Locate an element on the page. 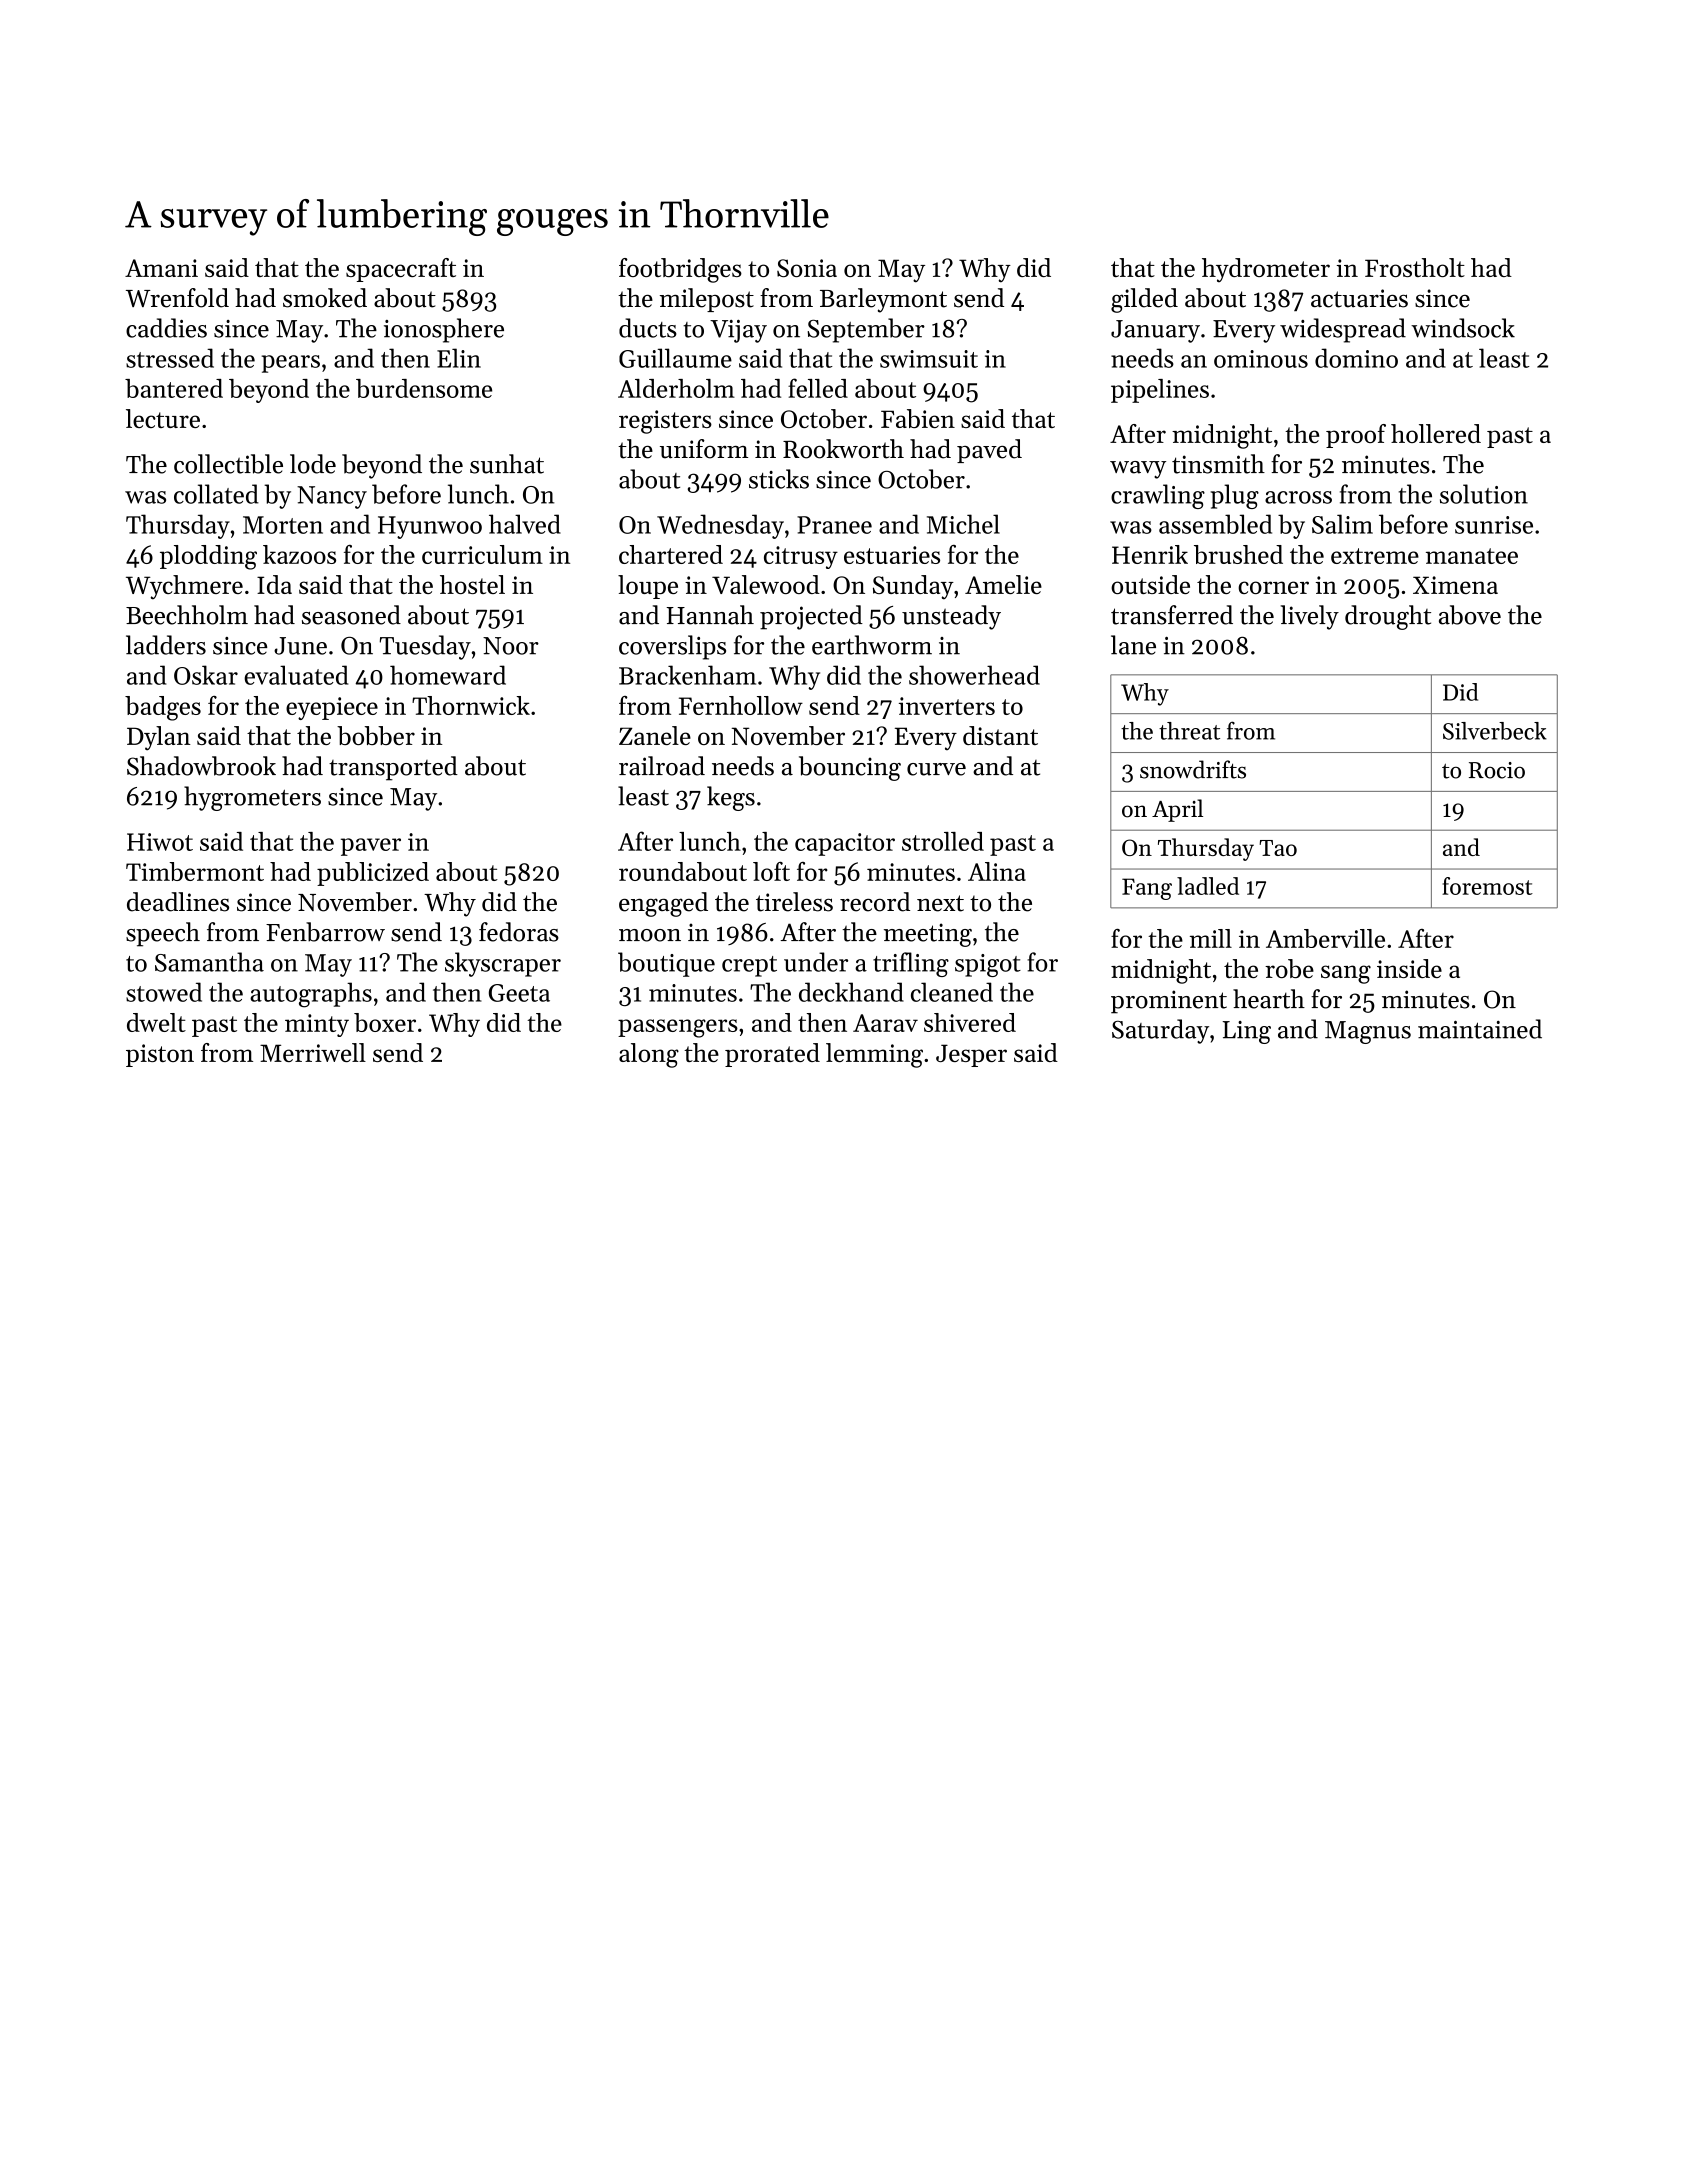 This document has width=1683, height=2178. badges is located at coordinates (163, 708).
